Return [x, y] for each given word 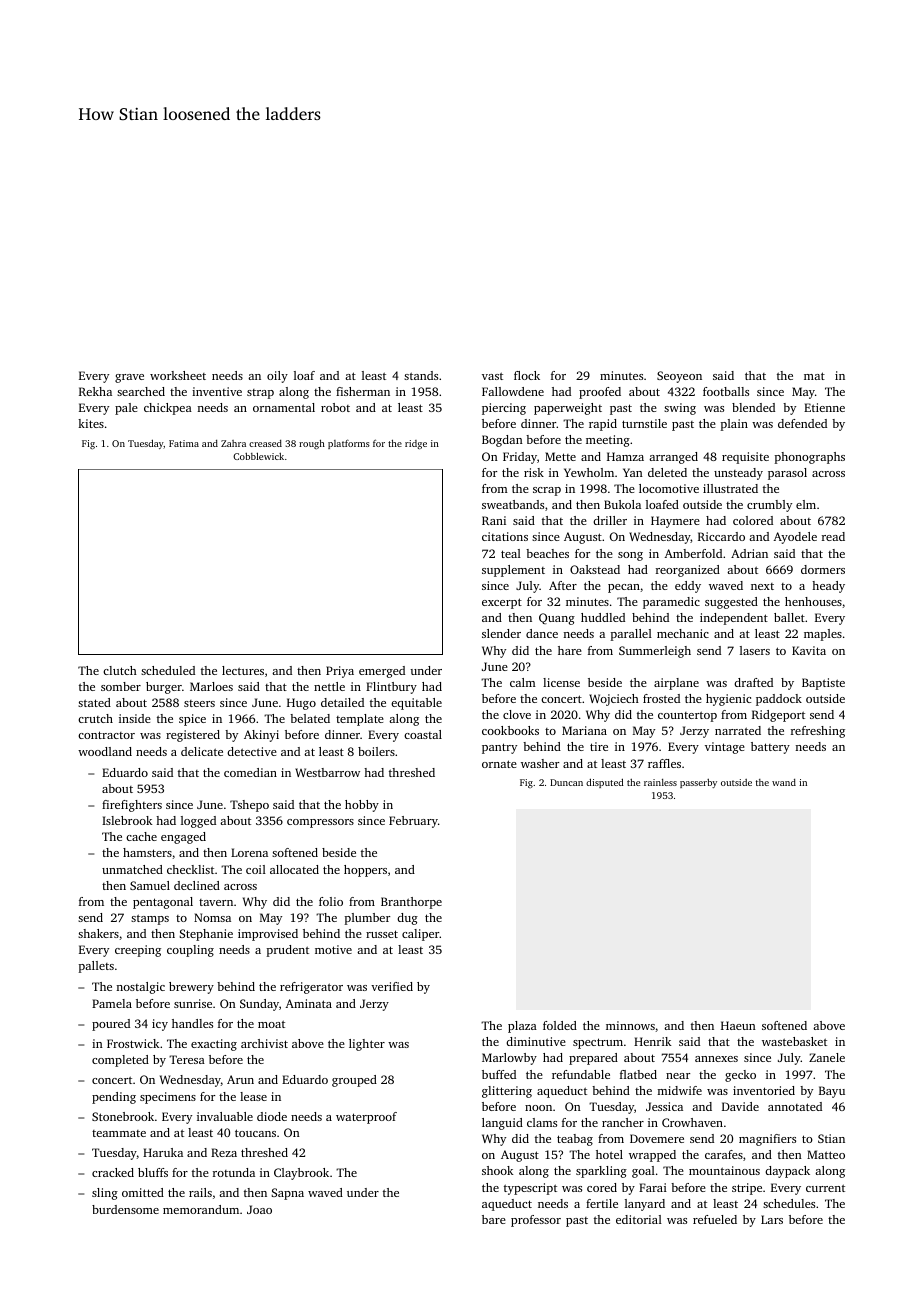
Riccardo [721, 536]
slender [501, 633]
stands [421, 375]
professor [536, 1221]
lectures [243, 670]
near [678, 1076]
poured [111, 1025]
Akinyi [261, 736]
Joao [259, 1209]
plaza [522, 1027]
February [413, 822]
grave [129, 378]
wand [784, 782]
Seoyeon [679, 377]
